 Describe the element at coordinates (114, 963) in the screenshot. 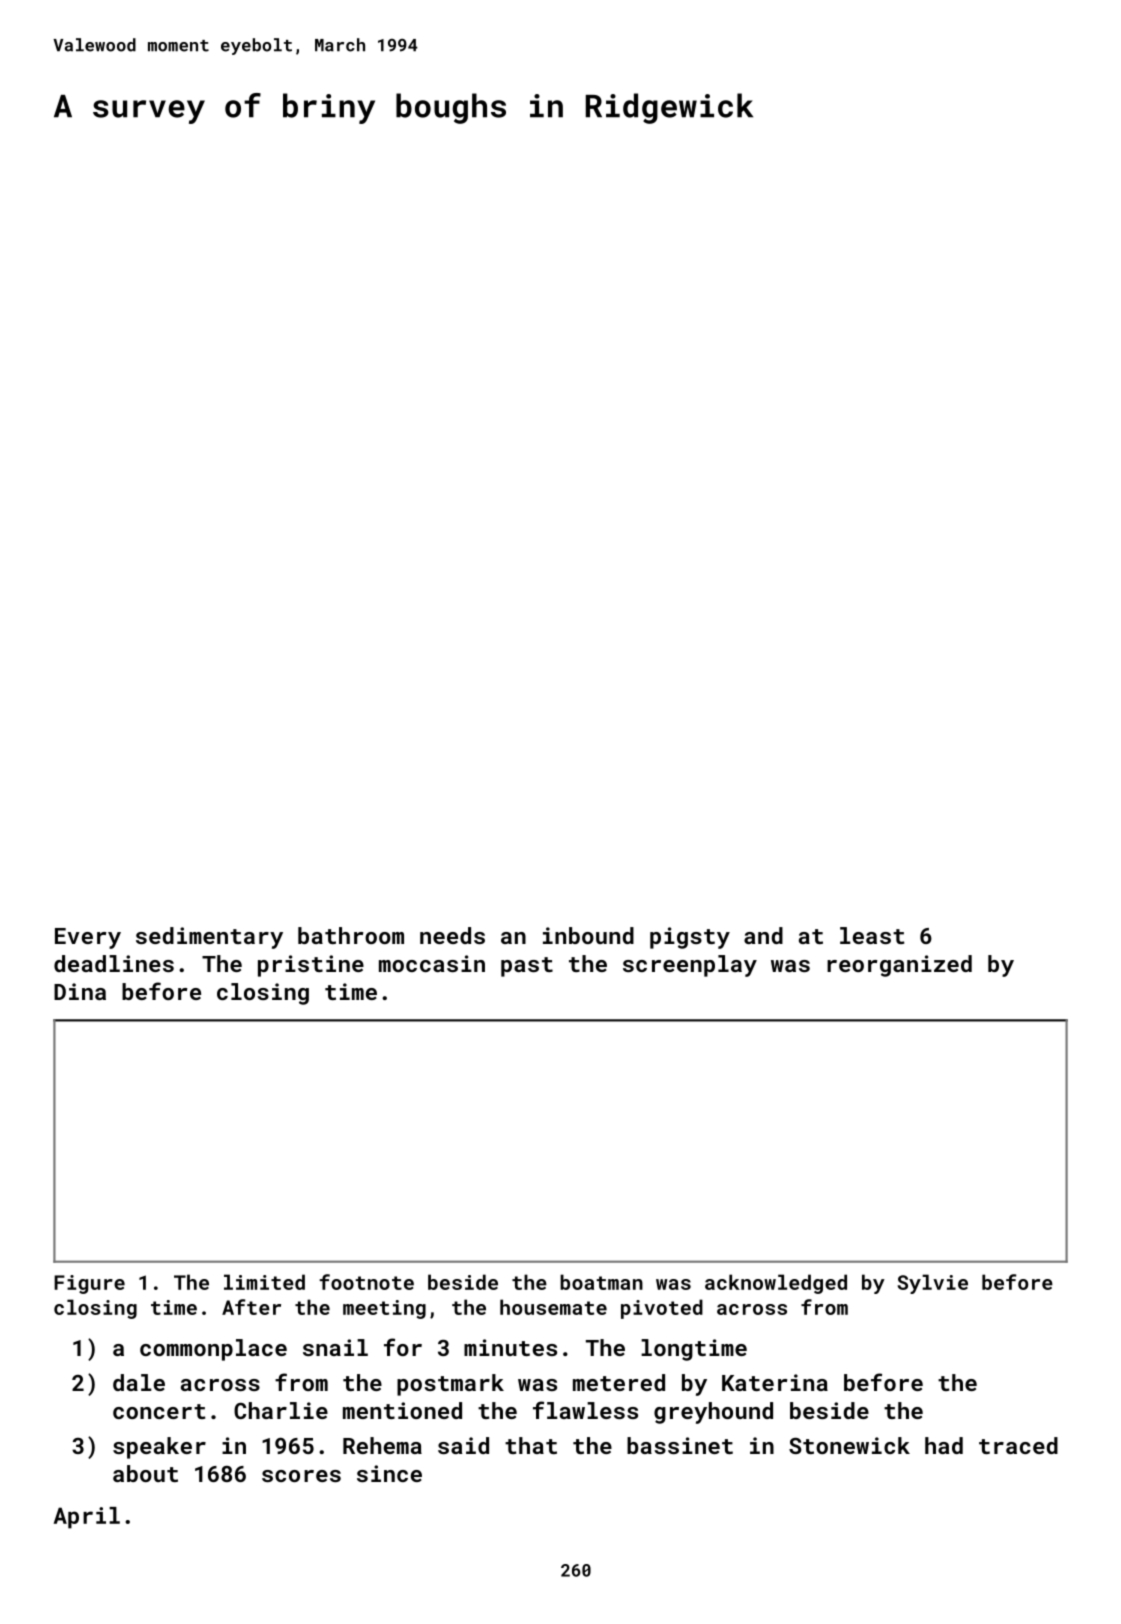

I see `deadlines` at that location.
